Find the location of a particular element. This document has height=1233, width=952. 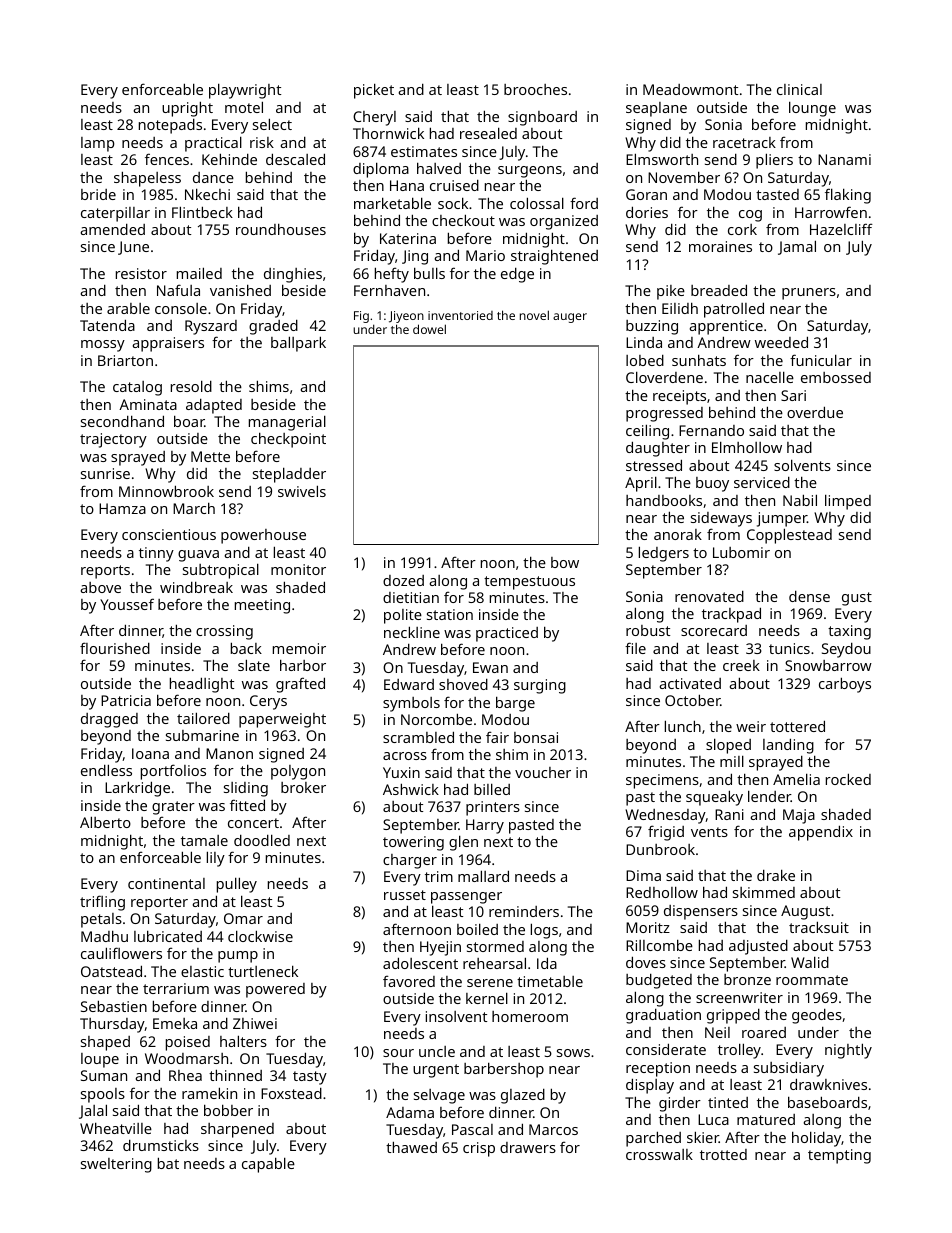

capable is located at coordinates (268, 1165).
